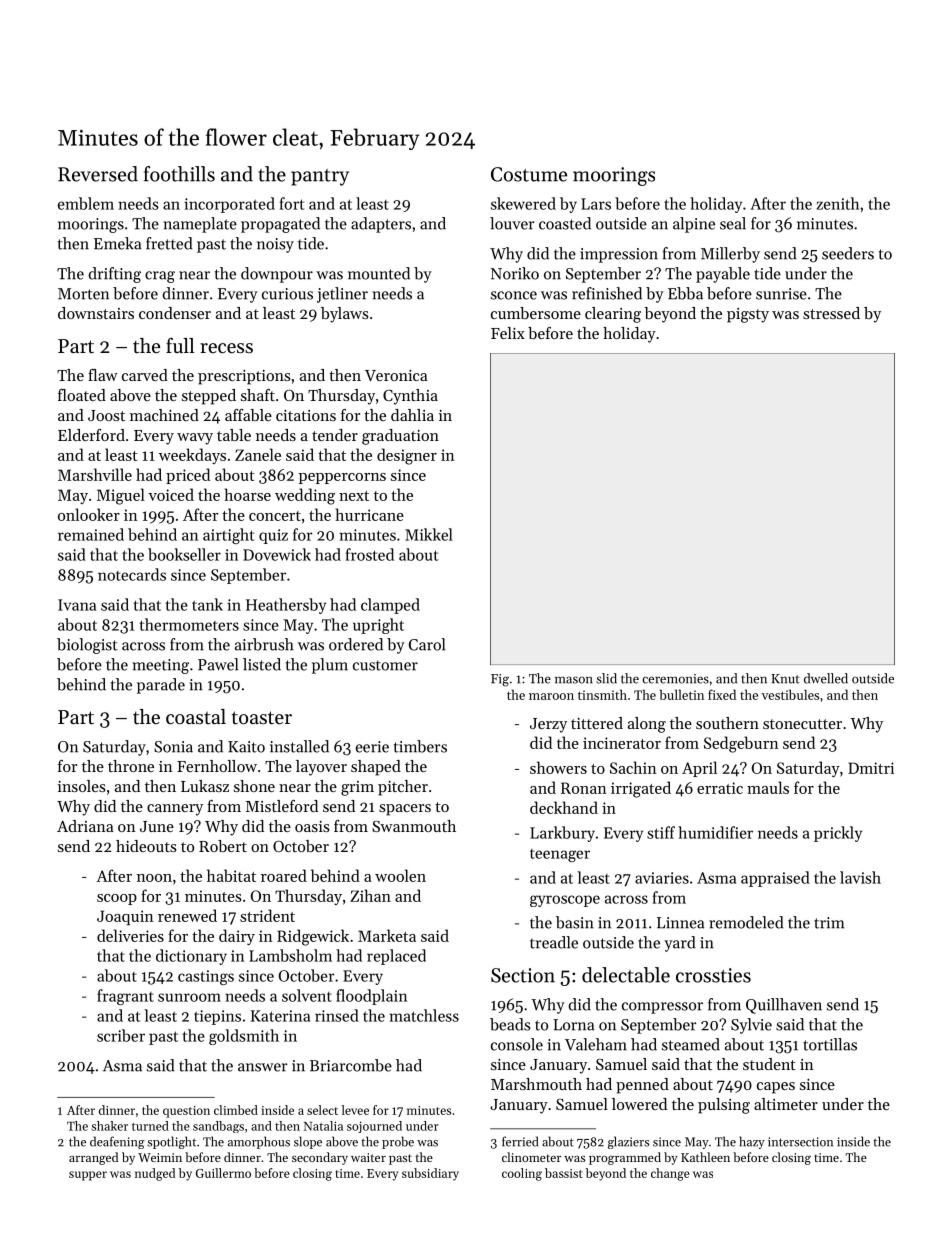 The height and width of the screenshot is (1233, 952). Describe the element at coordinates (829, 923) in the screenshot. I see `trim` at that location.
